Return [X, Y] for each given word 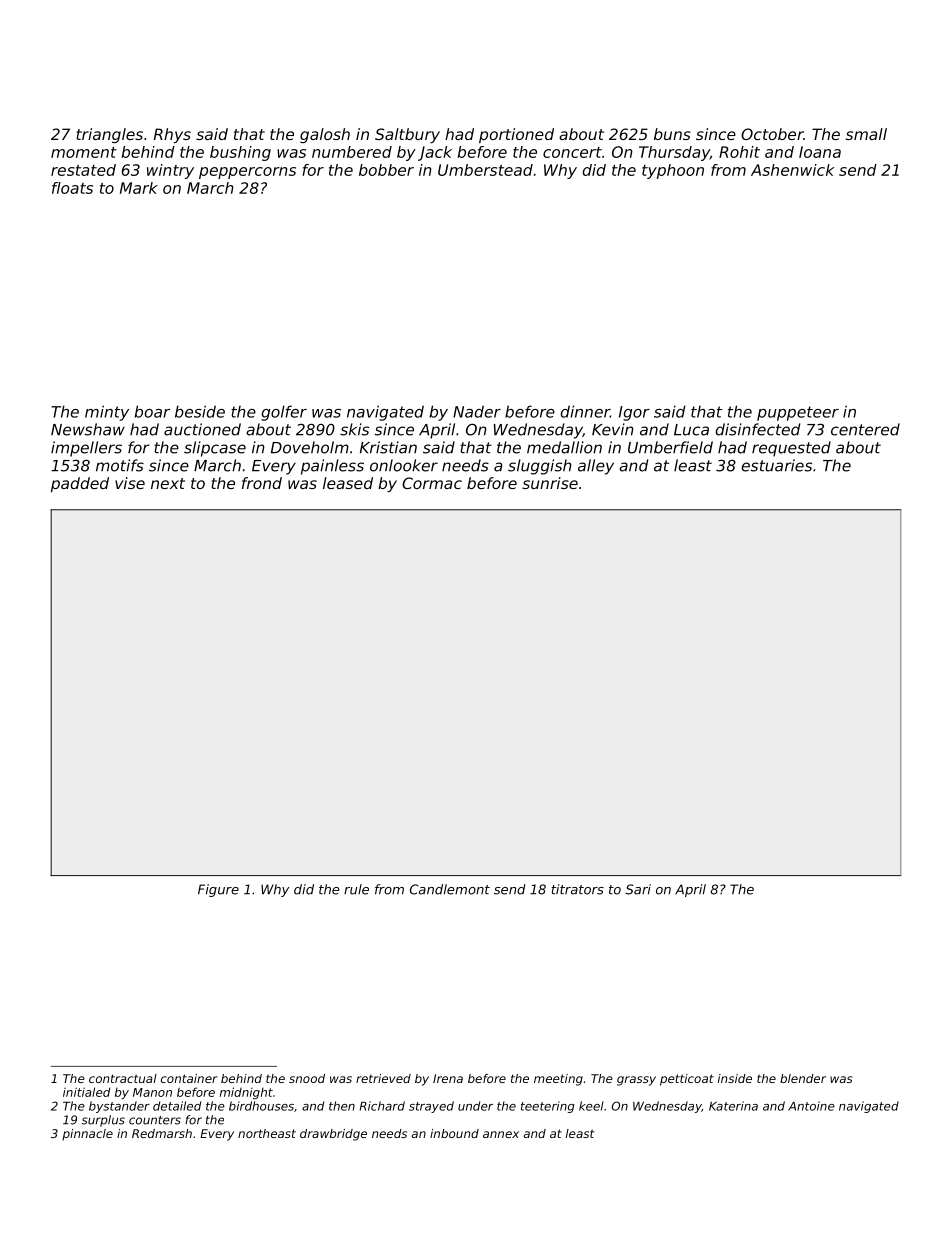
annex [501, 1134]
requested [791, 449]
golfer [284, 413]
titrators [577, 889]
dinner [585, 411]
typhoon [673, 171]
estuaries [777, 465]
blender [803, 1078]
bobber [386, 170]
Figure [218, 890]
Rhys [172, 135]
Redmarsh [162, 1133]
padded [80, 484]
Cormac [432, 483]
